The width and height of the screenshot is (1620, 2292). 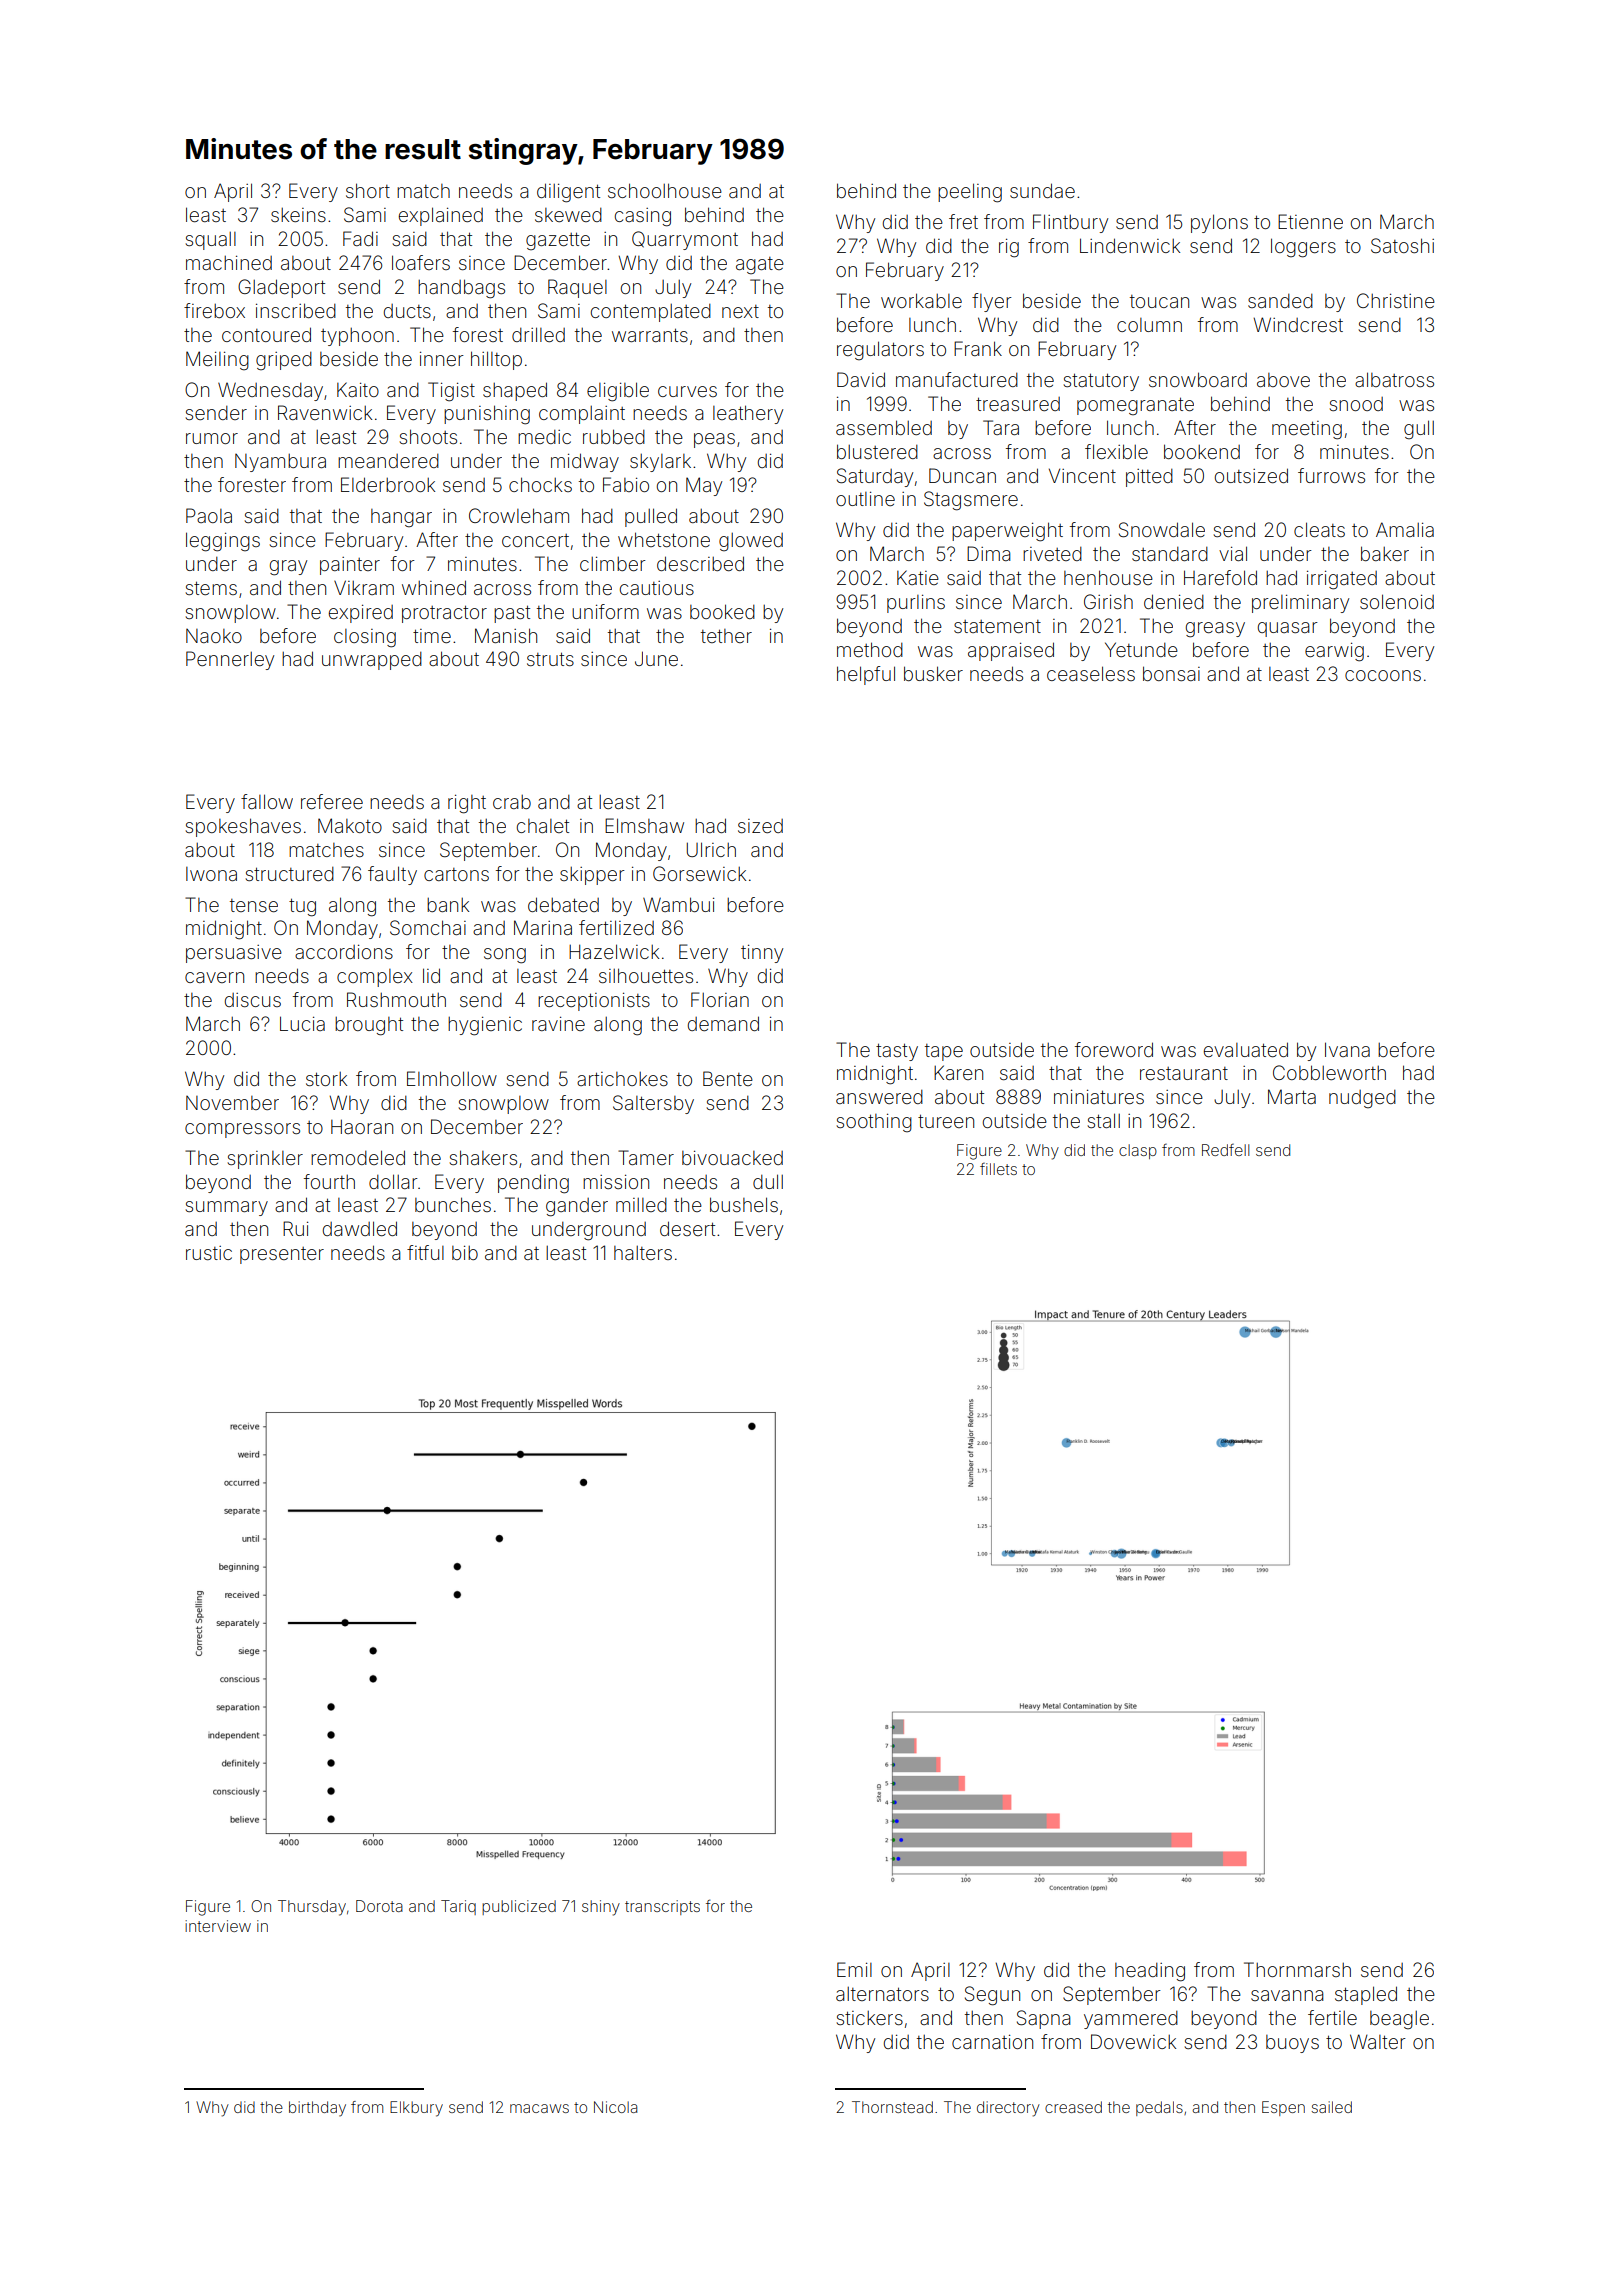 What do you see at coordinates (568, 193) in the screenshot?
I see `diligent` at bounding box center [568, 193].
